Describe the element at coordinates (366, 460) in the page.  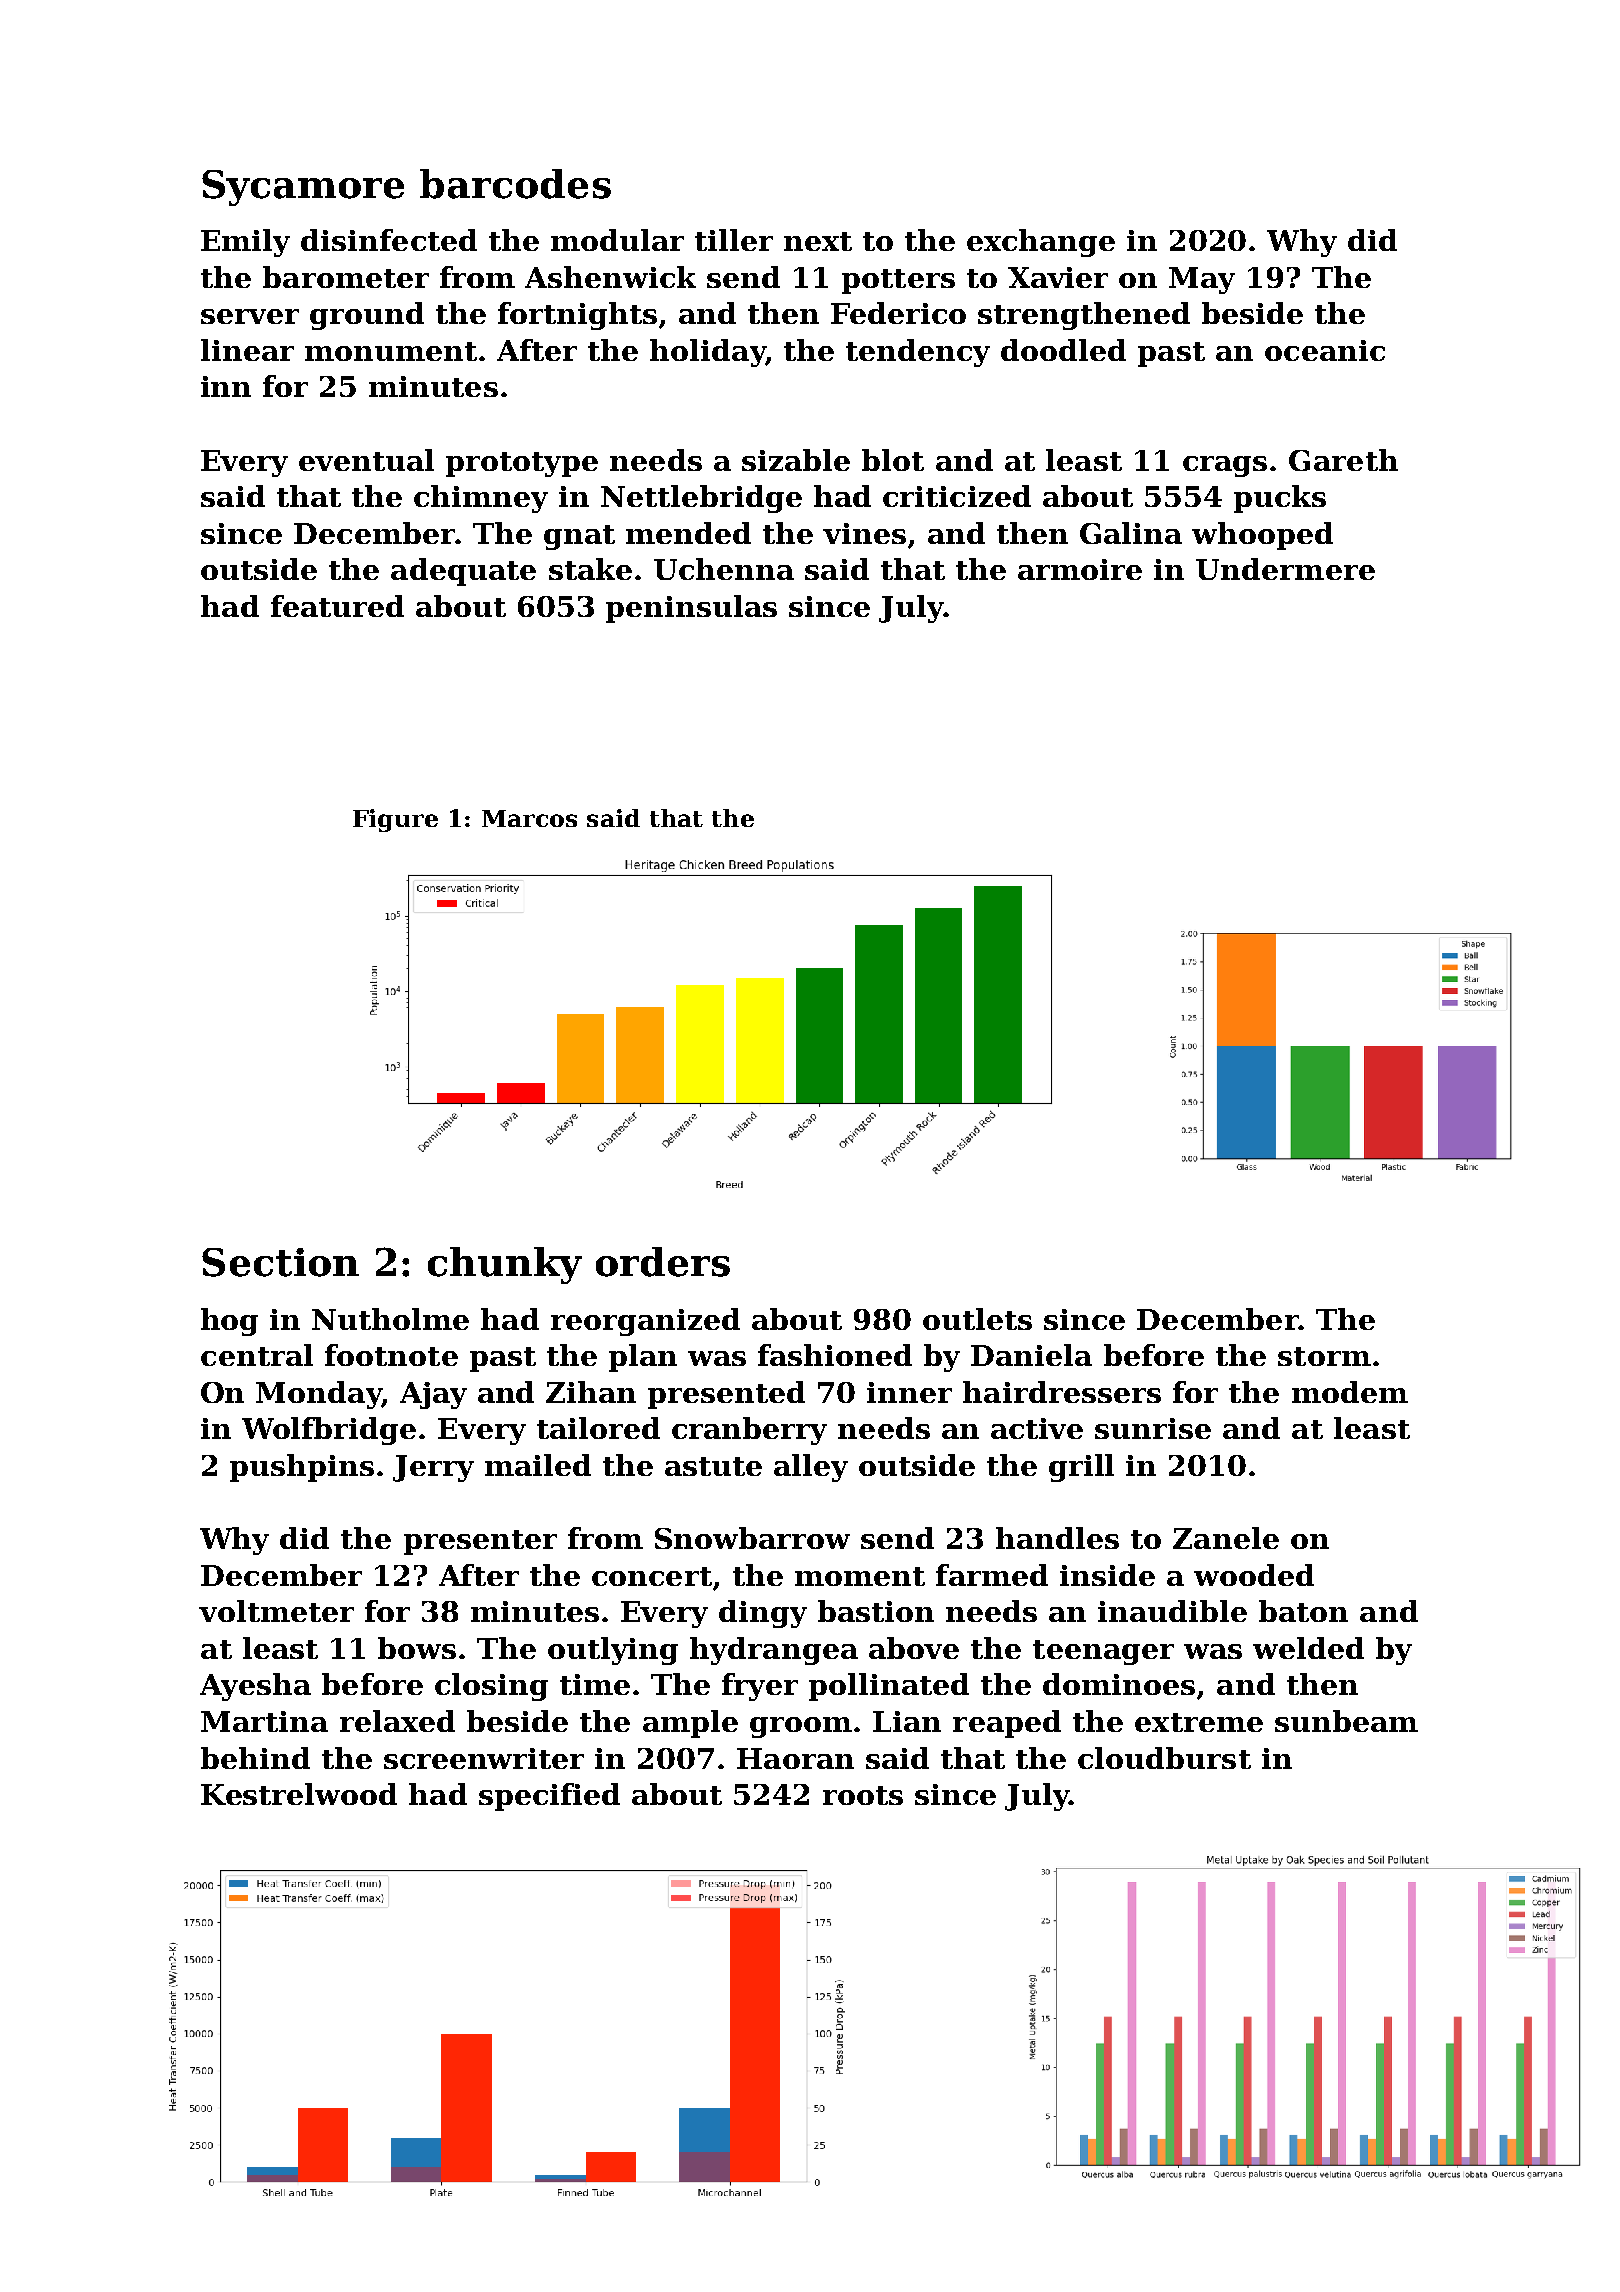
I see `eventual` at that location.
